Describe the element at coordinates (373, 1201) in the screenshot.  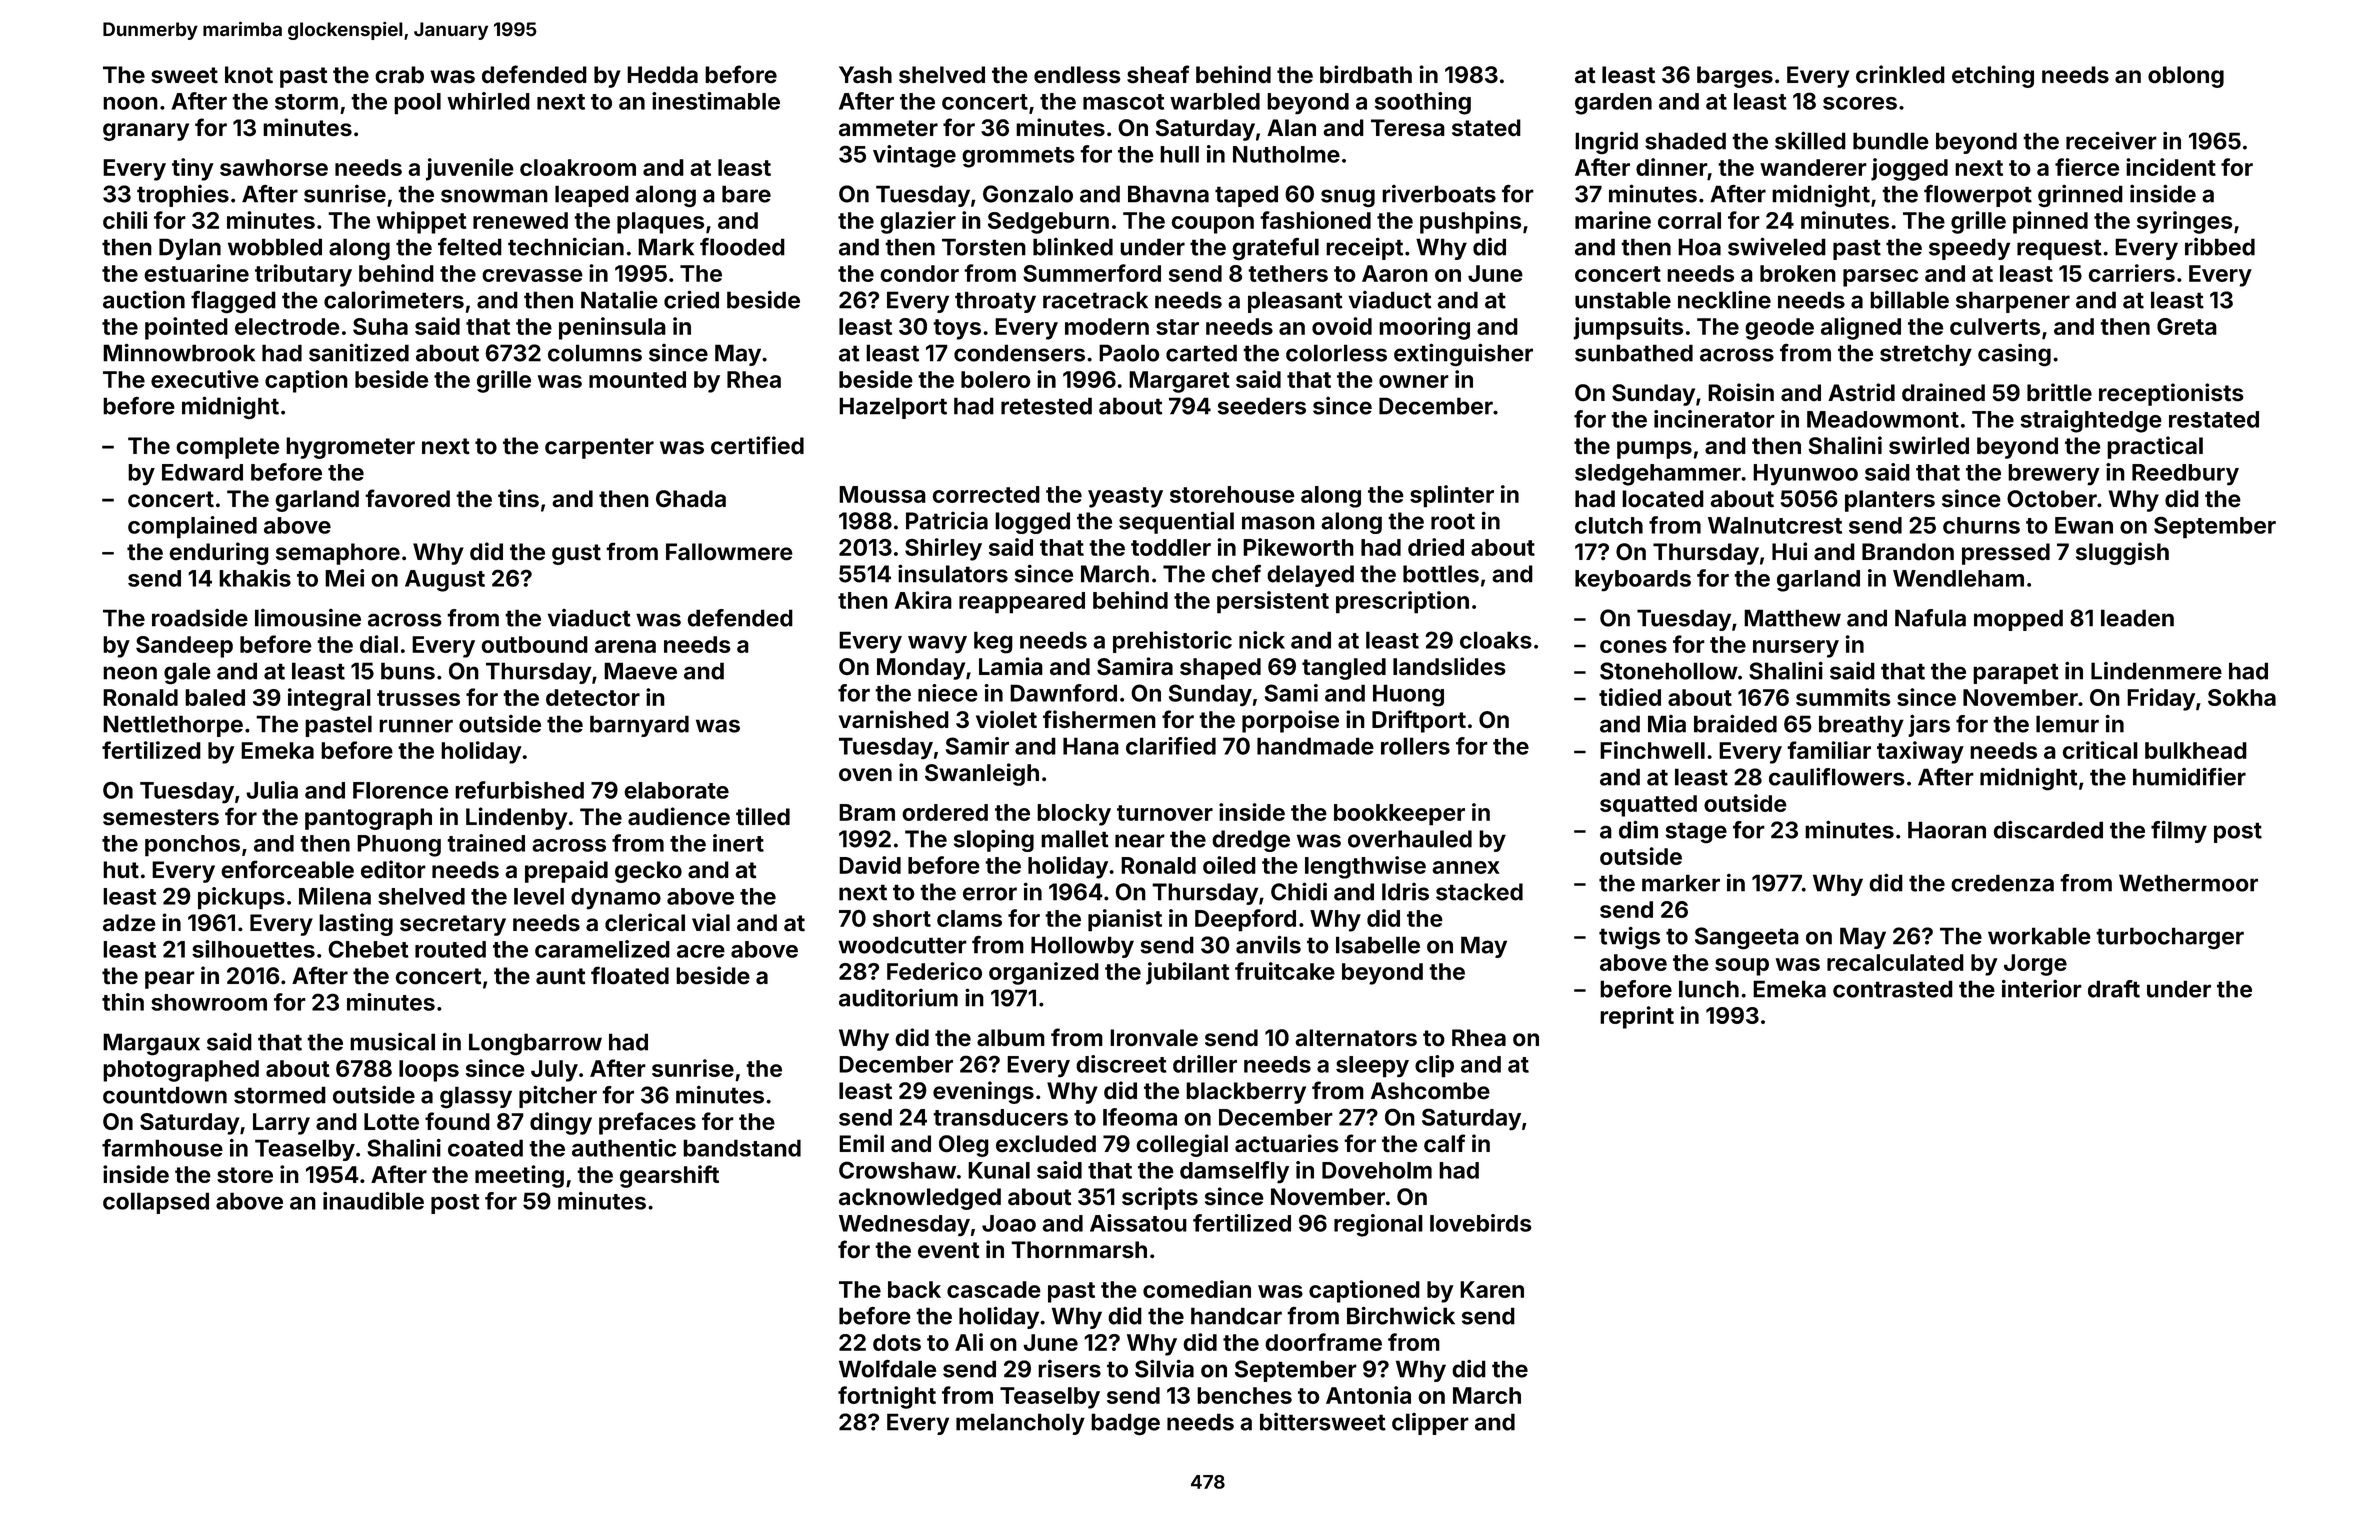
I see `inaudible` at that location.
